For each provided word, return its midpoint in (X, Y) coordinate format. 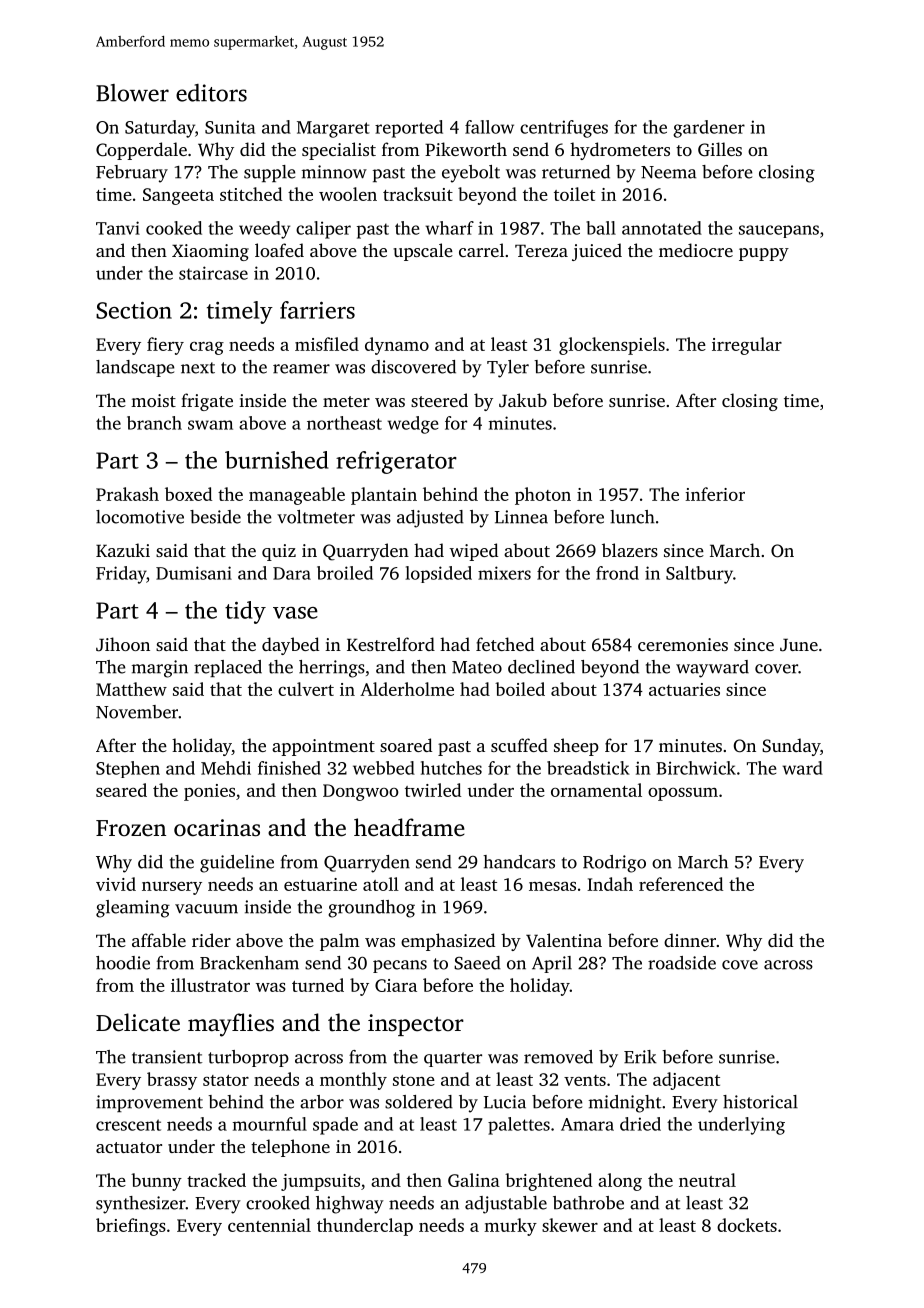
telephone (290, 1148)
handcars (519, 862)
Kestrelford (391, 644)
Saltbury (699, 575)
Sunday (791, 747)
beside (215, 517)
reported (409, 129)
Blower (132, 93)
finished (289, 768)
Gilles (720, 149)
